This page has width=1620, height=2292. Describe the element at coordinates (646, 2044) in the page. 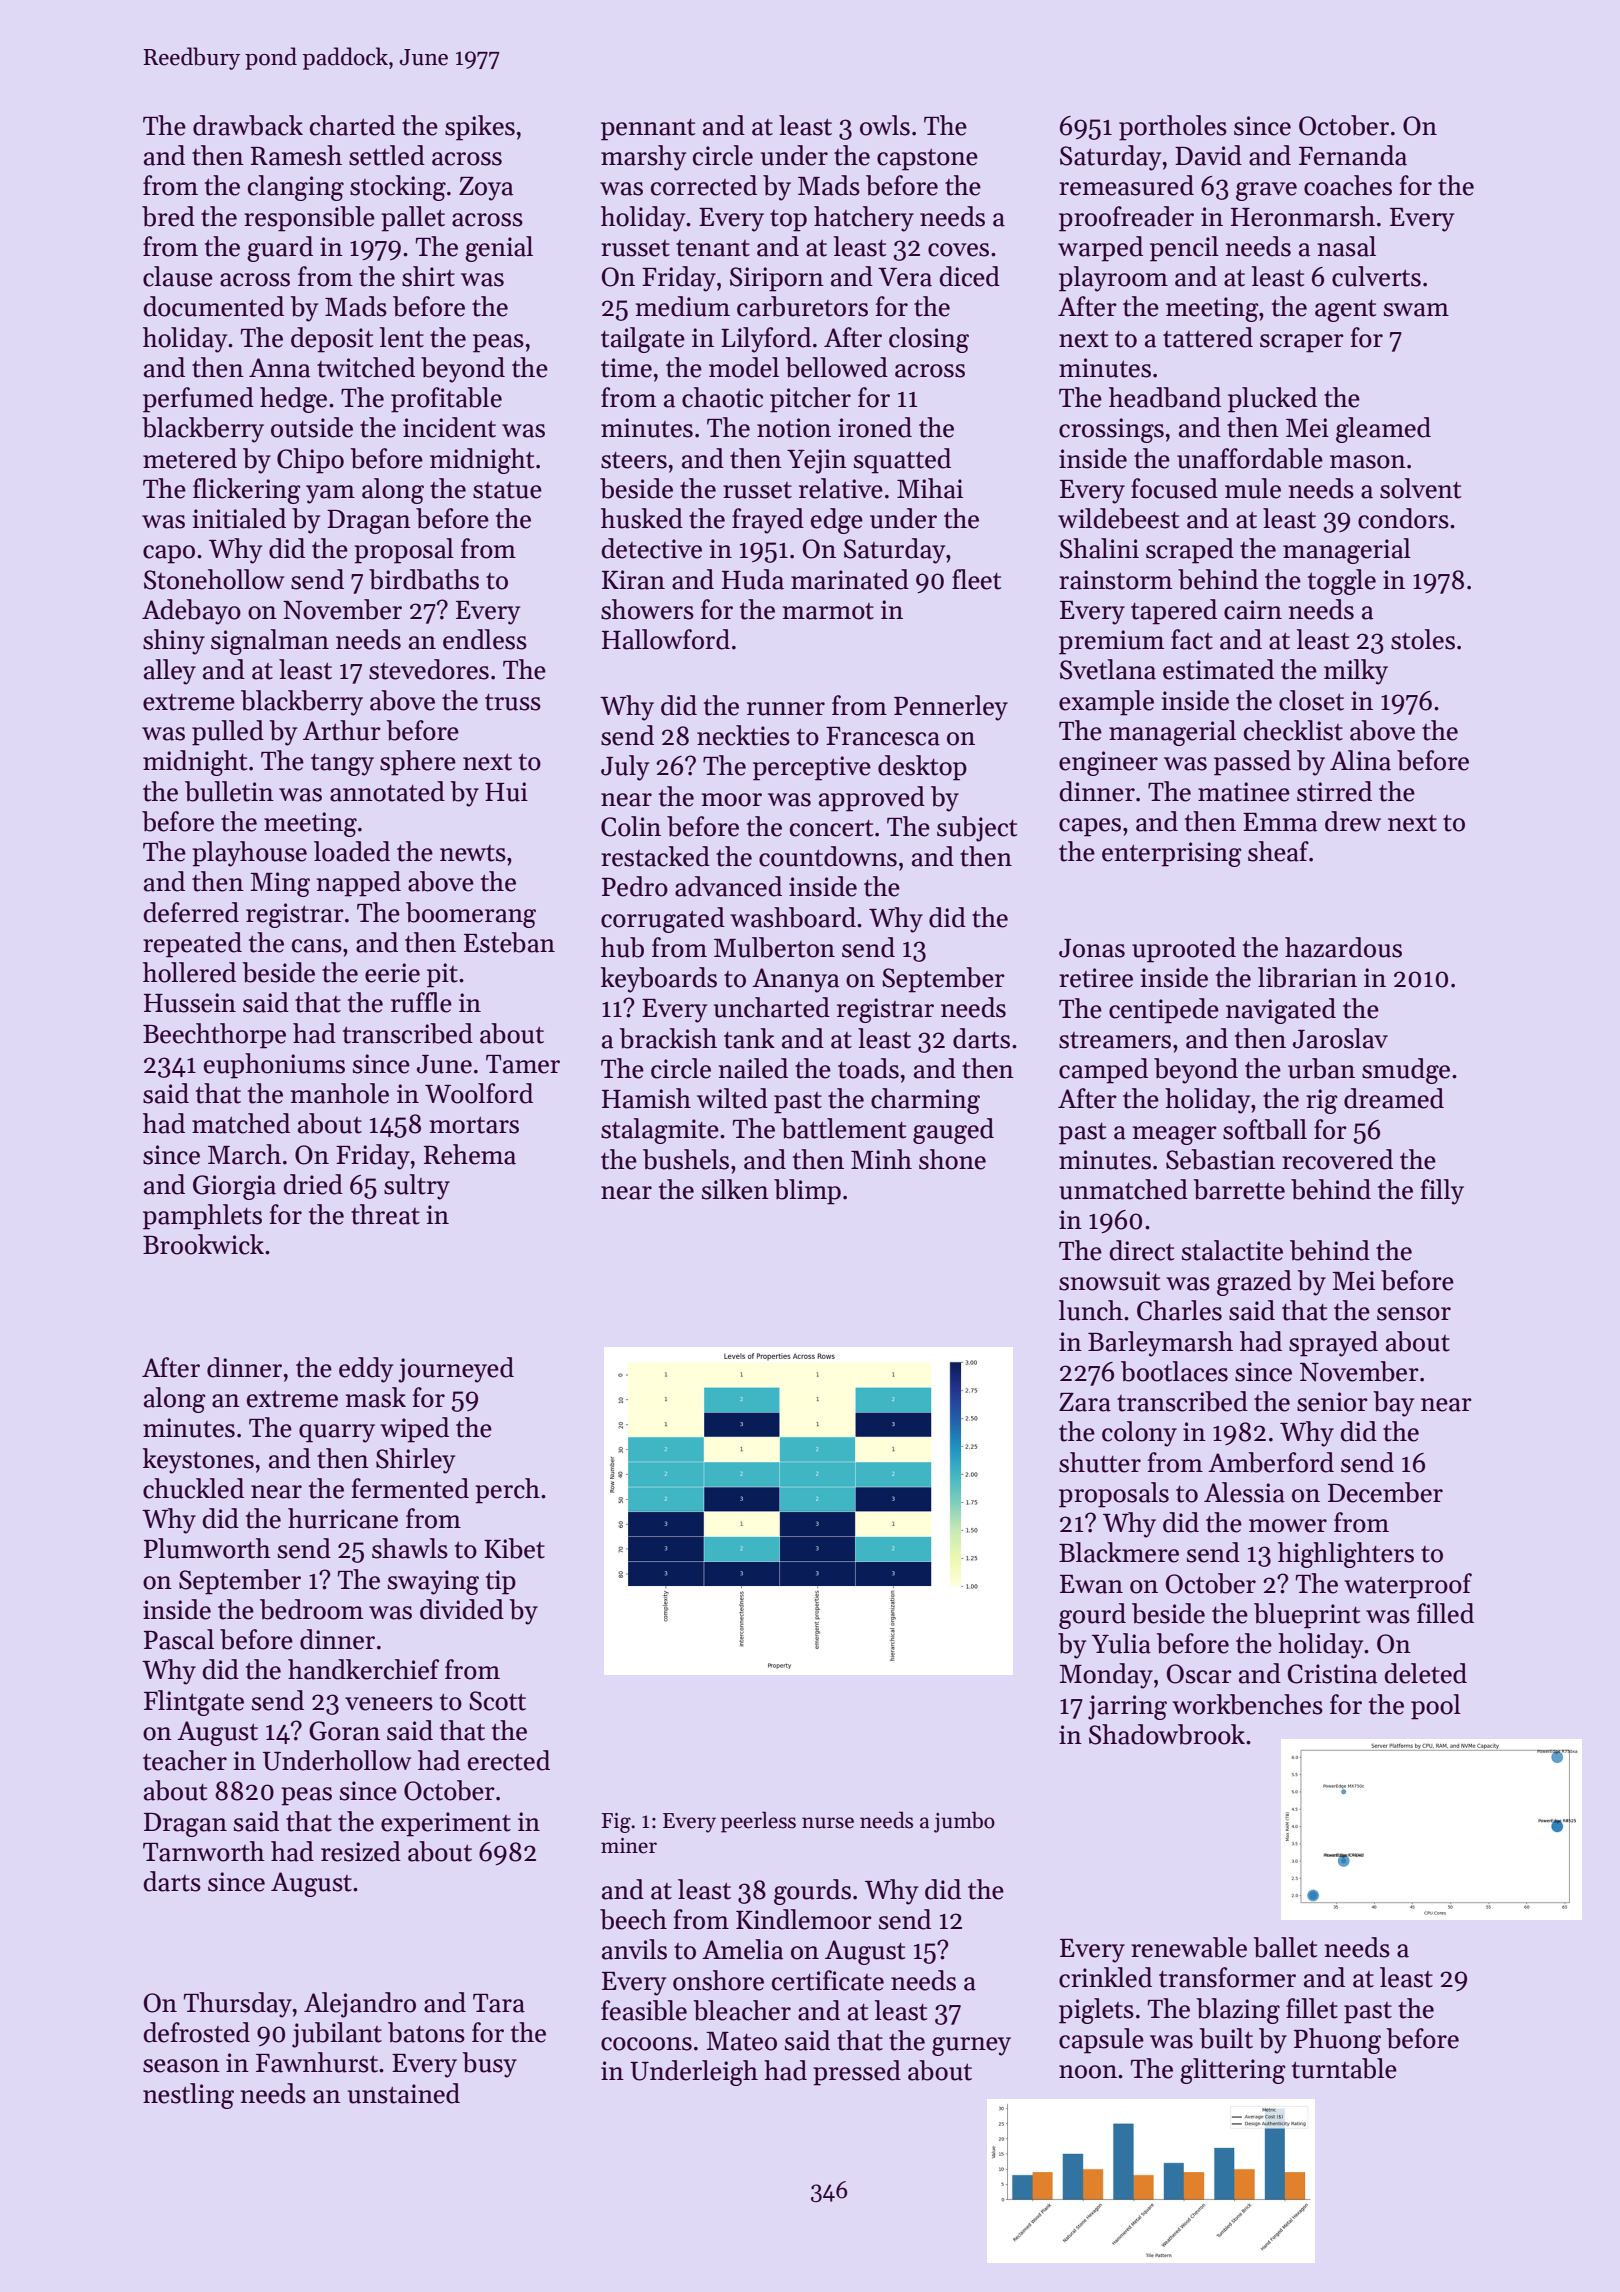

I see `cocoons` at that location.
